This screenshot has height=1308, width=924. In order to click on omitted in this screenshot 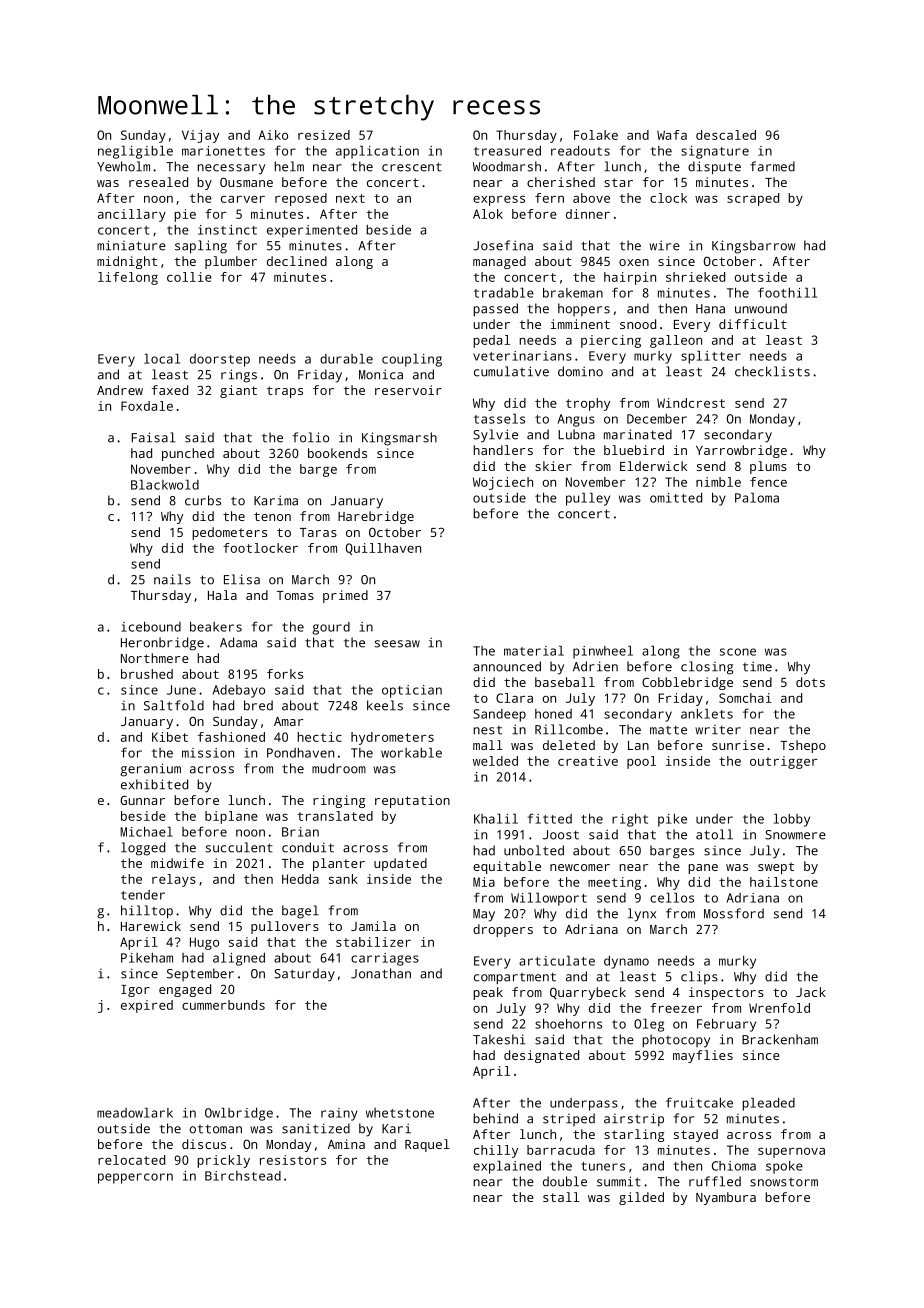, I will do `click(676, 498)`.
